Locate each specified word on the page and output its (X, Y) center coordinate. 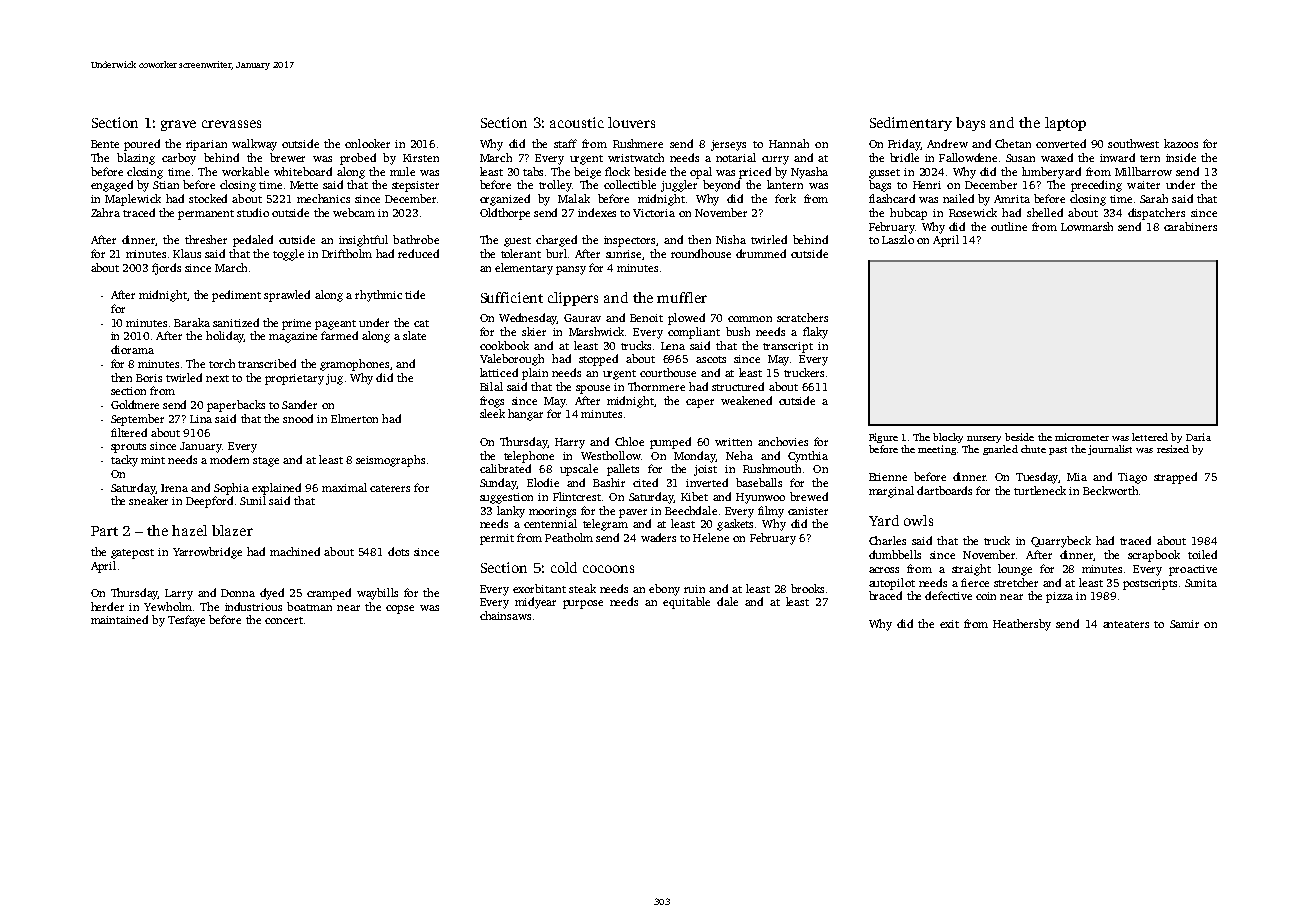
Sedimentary (911, 124)
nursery (984, 439)
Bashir (609, 482)
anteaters (1126, 624)
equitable (686, 603)
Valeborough (512, 360)
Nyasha (809, 173)
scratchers (802, 317)
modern (229, 459)
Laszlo (898, 239)
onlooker (367, 143)
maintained (119, 619)
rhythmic (378, 296)
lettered (1150, 437)
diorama (132, 349)
